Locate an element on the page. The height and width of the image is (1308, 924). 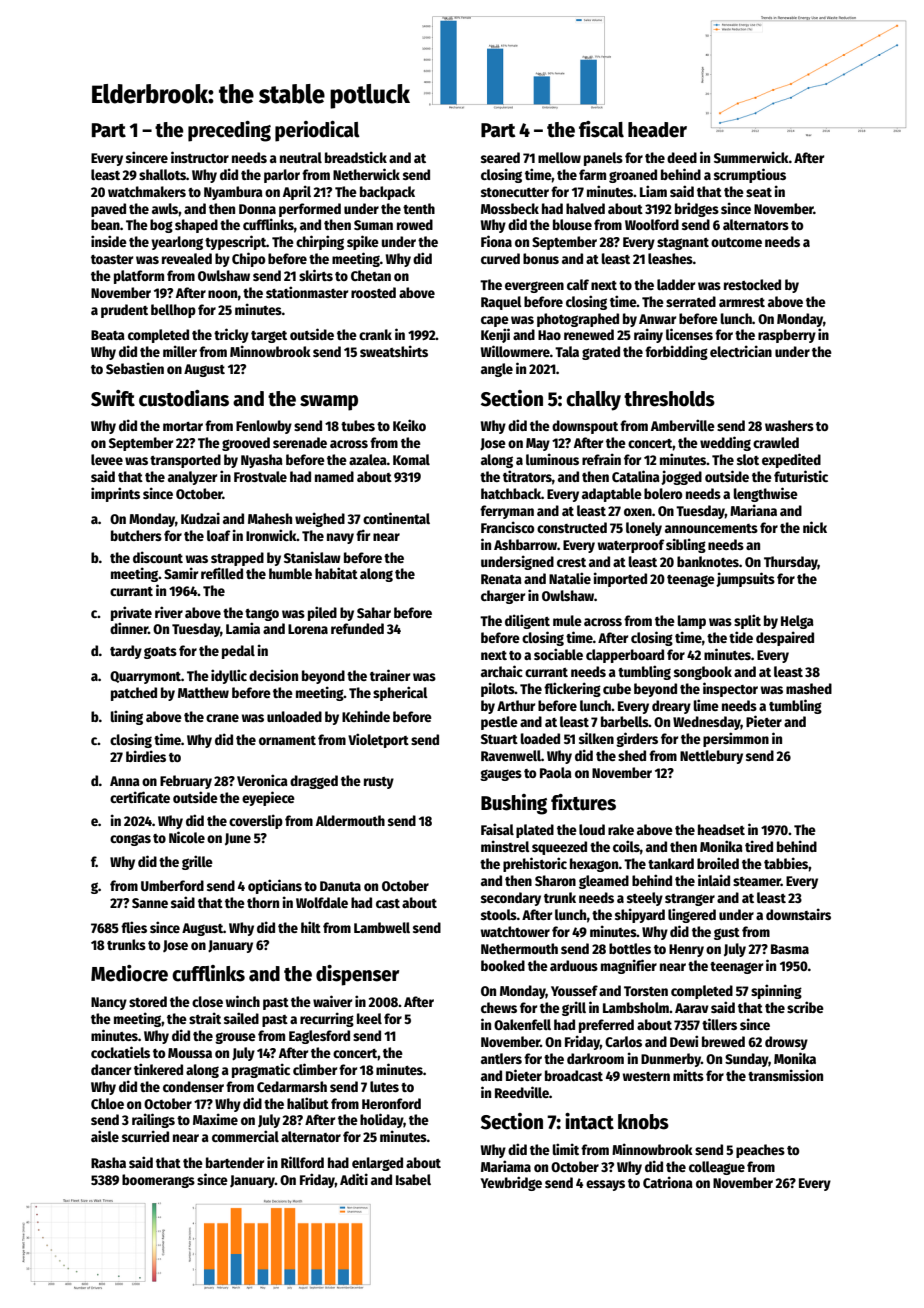
Eaglesford is located at coordinates (319, 1037).
